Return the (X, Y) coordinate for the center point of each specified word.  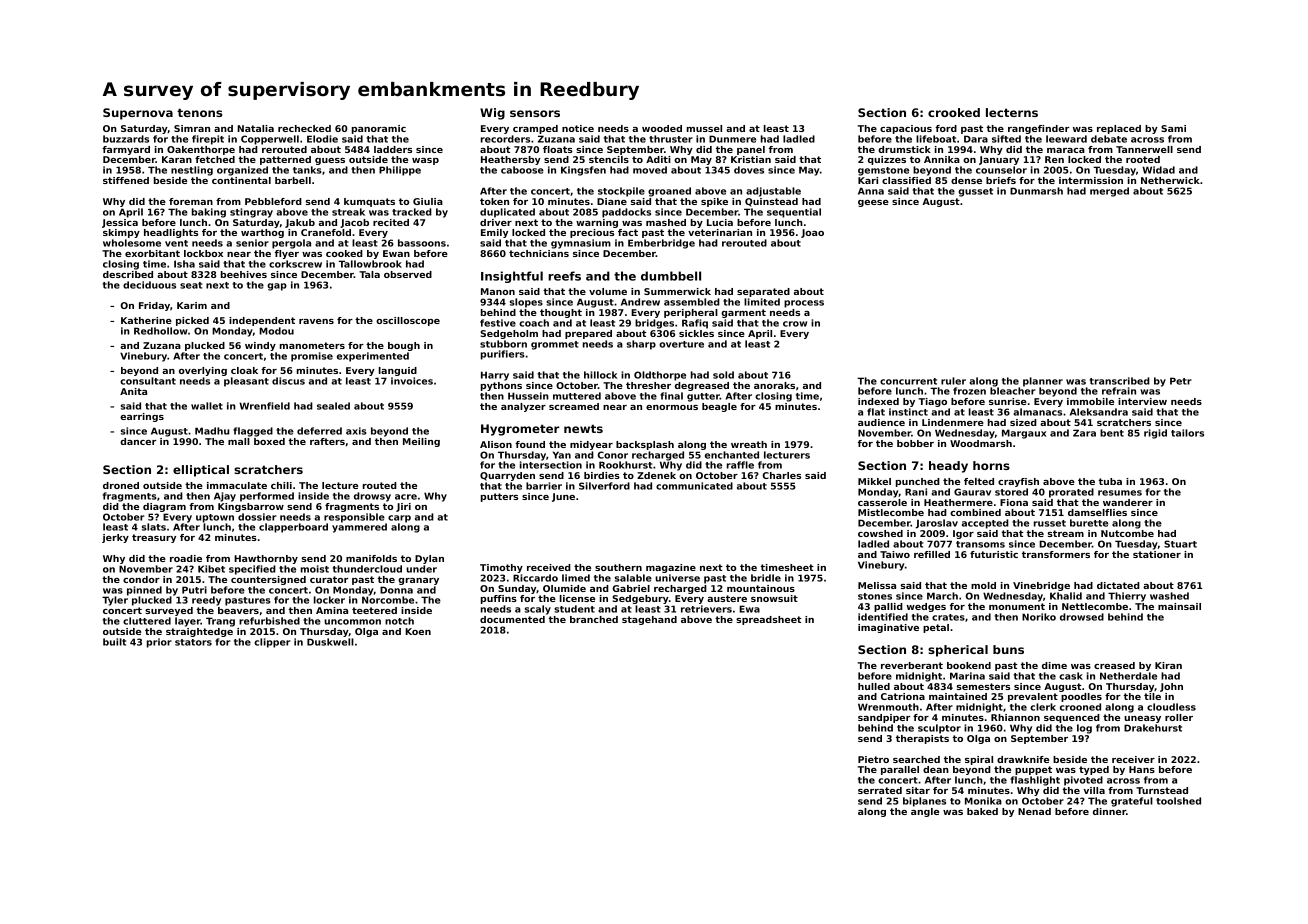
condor (141, 579)
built (114, 642)
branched (594, 619)
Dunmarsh (1036, 191)
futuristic (994, 554)
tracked (412, 212)
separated (763, 292)
